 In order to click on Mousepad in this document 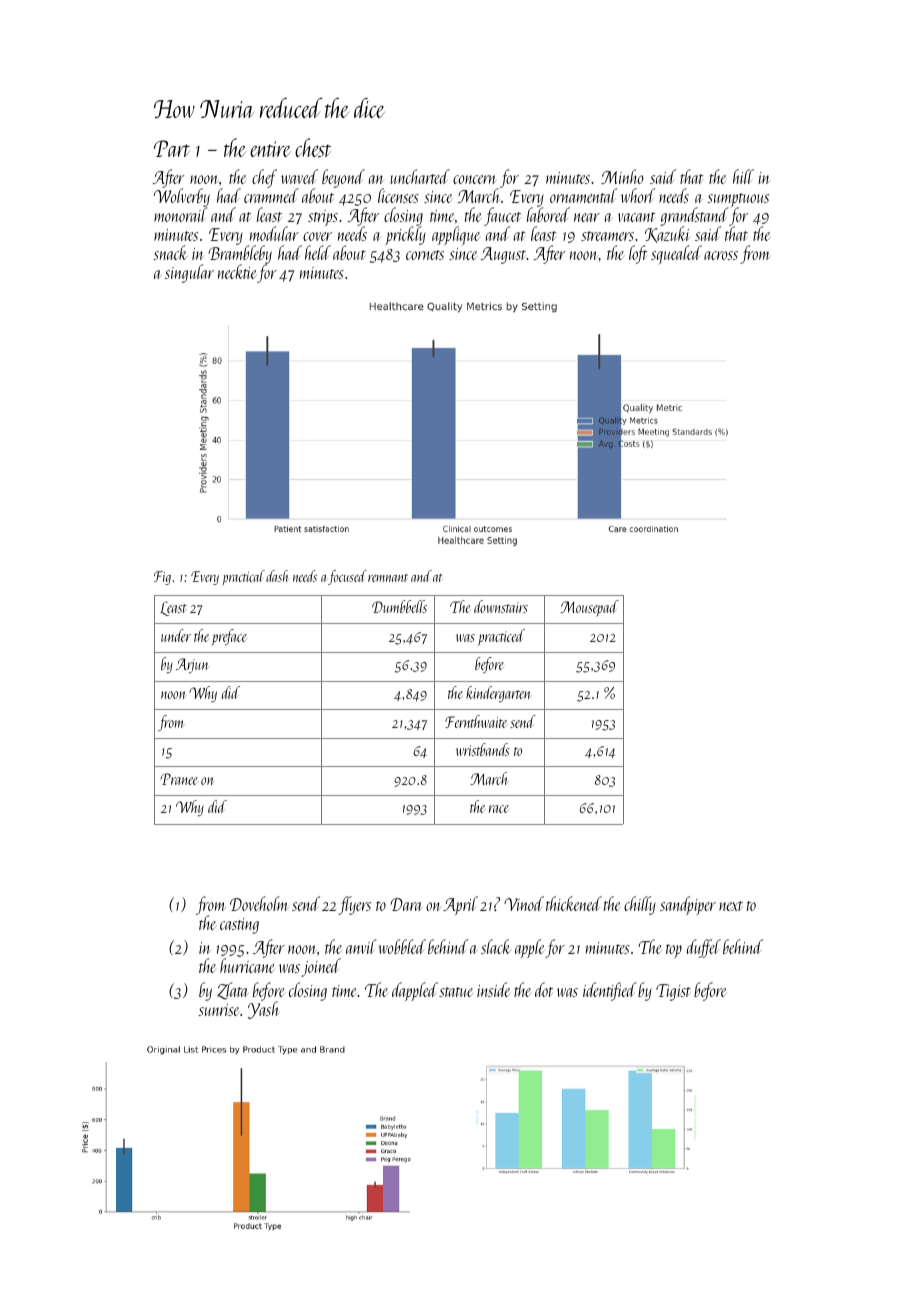, I will do `click(589, 608)`.
